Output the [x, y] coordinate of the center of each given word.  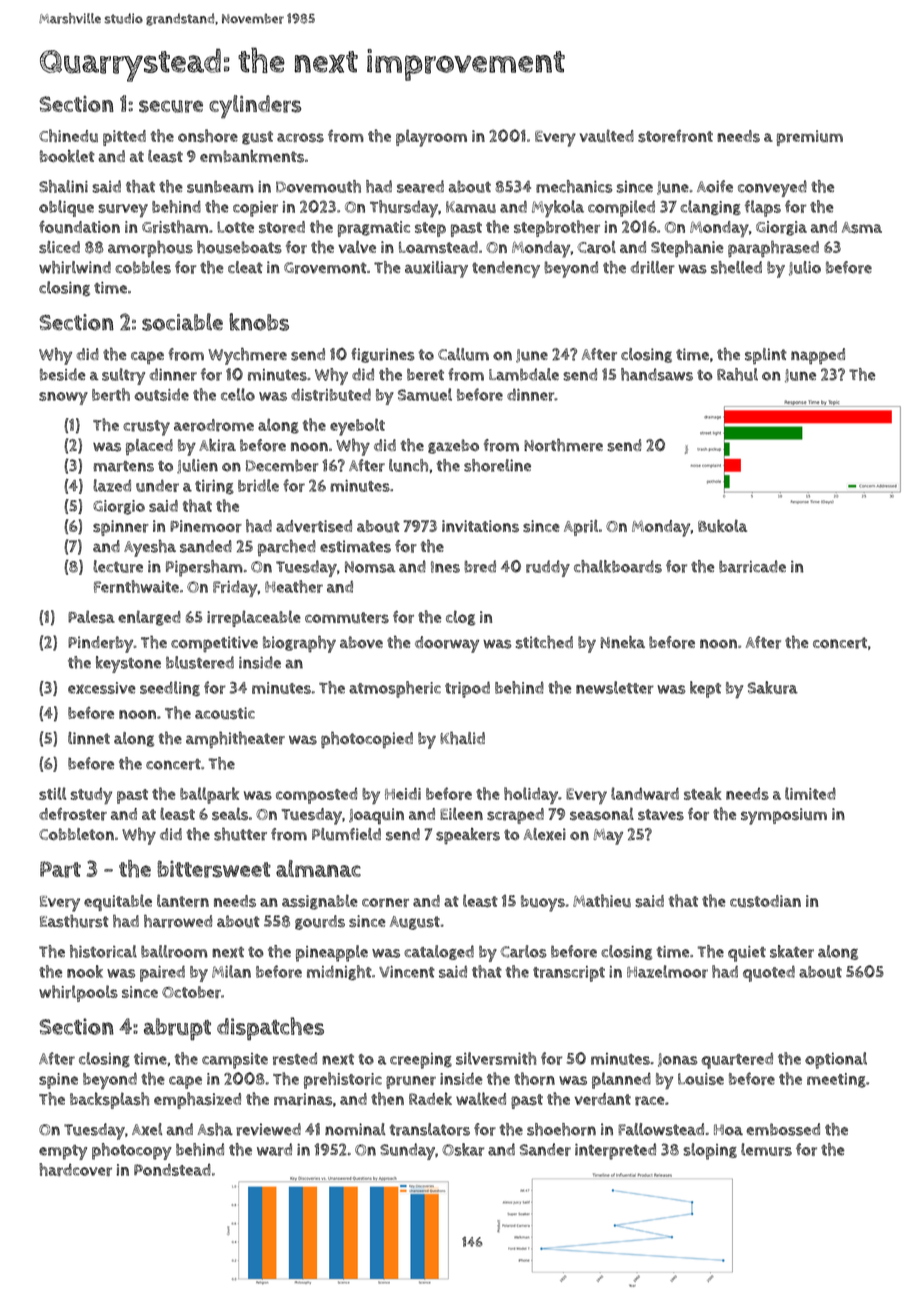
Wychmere [247, 356]
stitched [544, 642]
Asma [862, 227]
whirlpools [78, 993]
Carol [596, 247]
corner [385, 902]
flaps [763, 208]
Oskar [463, 1149]
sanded [206, 546]
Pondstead [172, 1169]
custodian [765, 901]
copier [255, 209]
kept [705, 689]
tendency [506, 269]
